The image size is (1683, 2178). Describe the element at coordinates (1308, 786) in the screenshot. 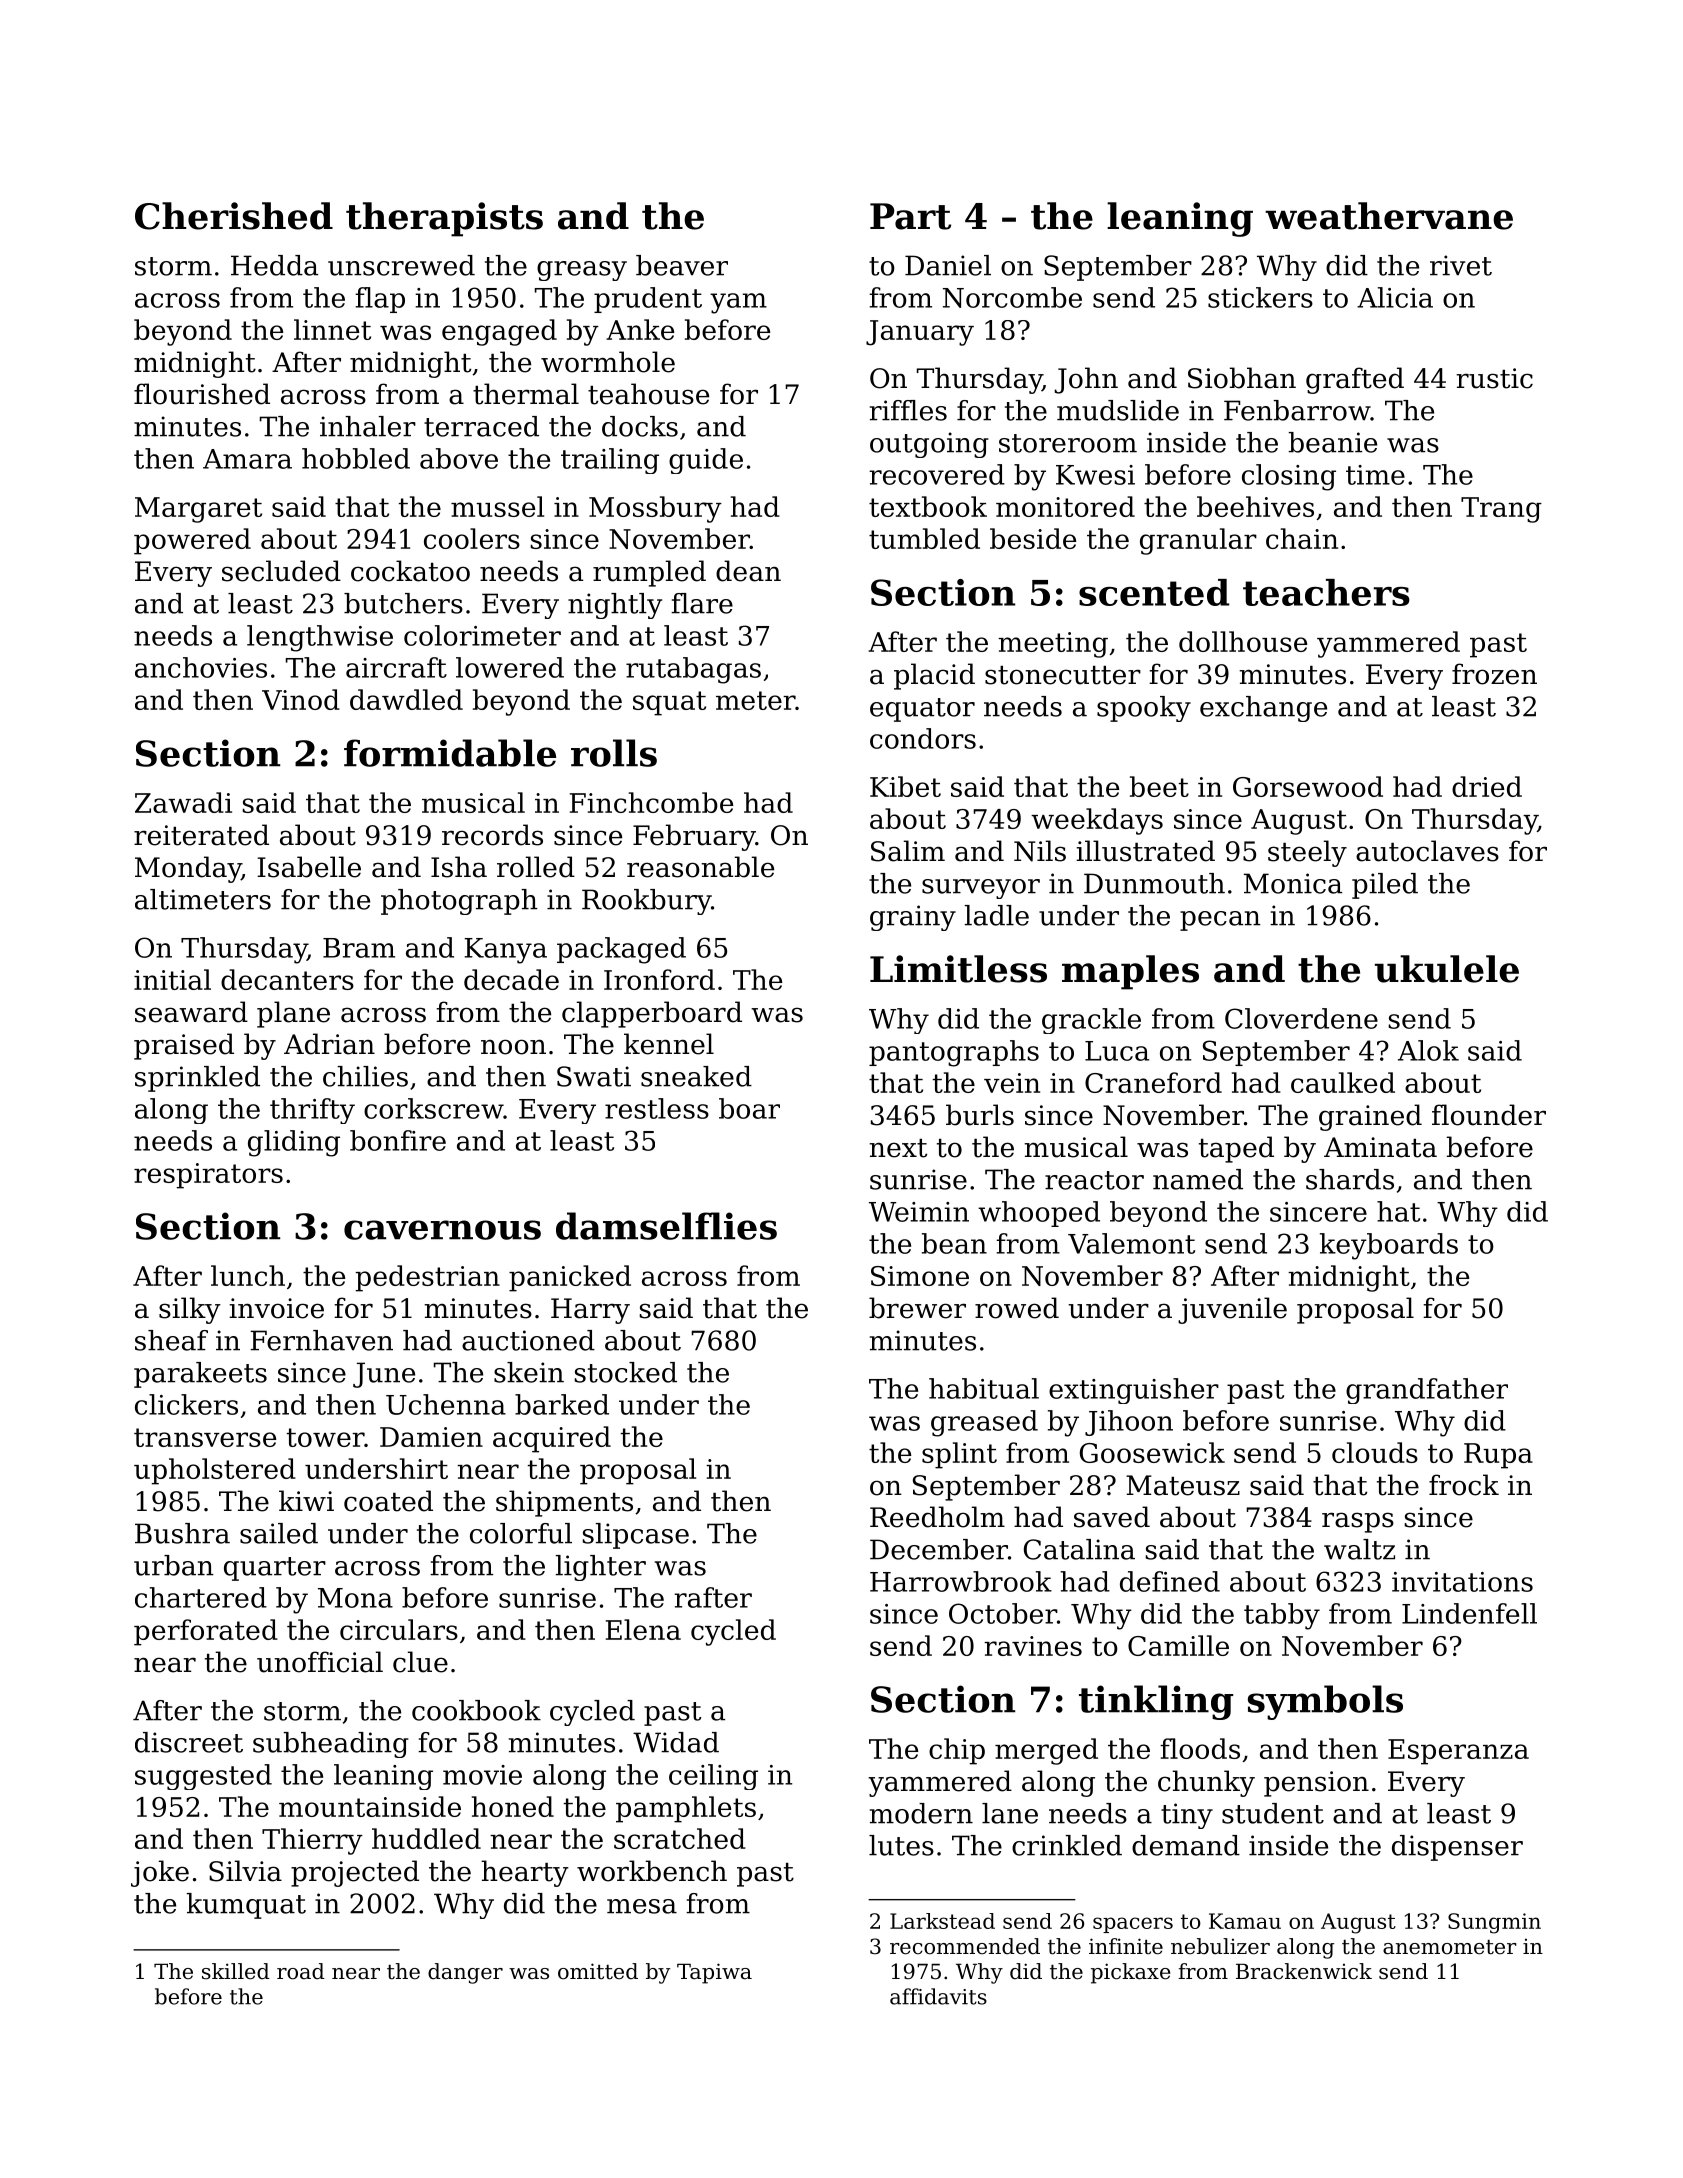

I see `Gorsewood` at that location.
